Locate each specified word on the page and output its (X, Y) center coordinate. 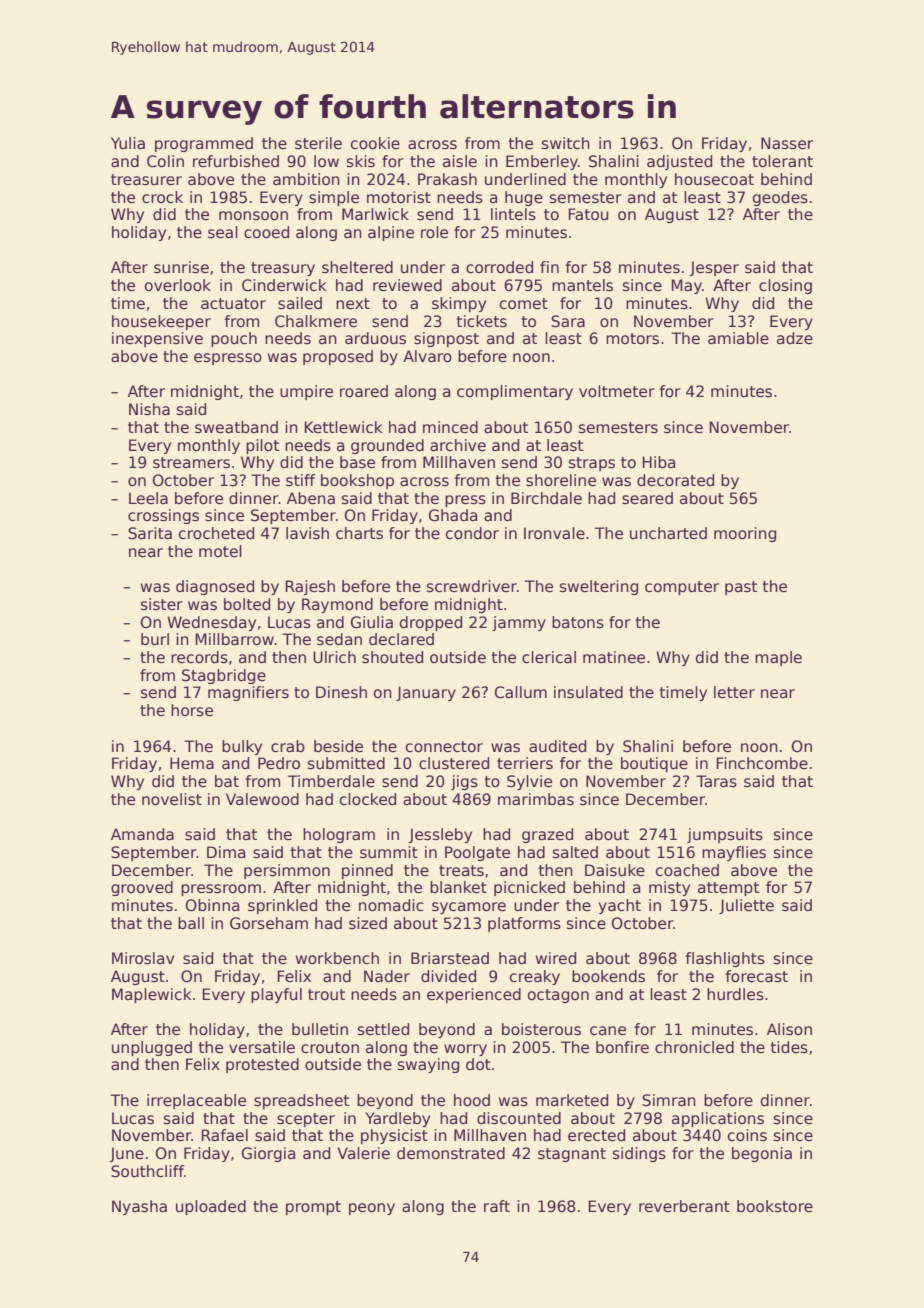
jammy (519, 623)
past (741, 588)
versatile (262, 1047)
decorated (675, 480)
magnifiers (248, 693)
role (434, 232)
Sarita (150, 533)
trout (326, 994)
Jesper (714, 268)
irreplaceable (196, 1101)
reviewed (407, 285)
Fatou (588, 214)
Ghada (453, 515)
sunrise (181, 267)
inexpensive (157, 339)
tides (789, 1047)
